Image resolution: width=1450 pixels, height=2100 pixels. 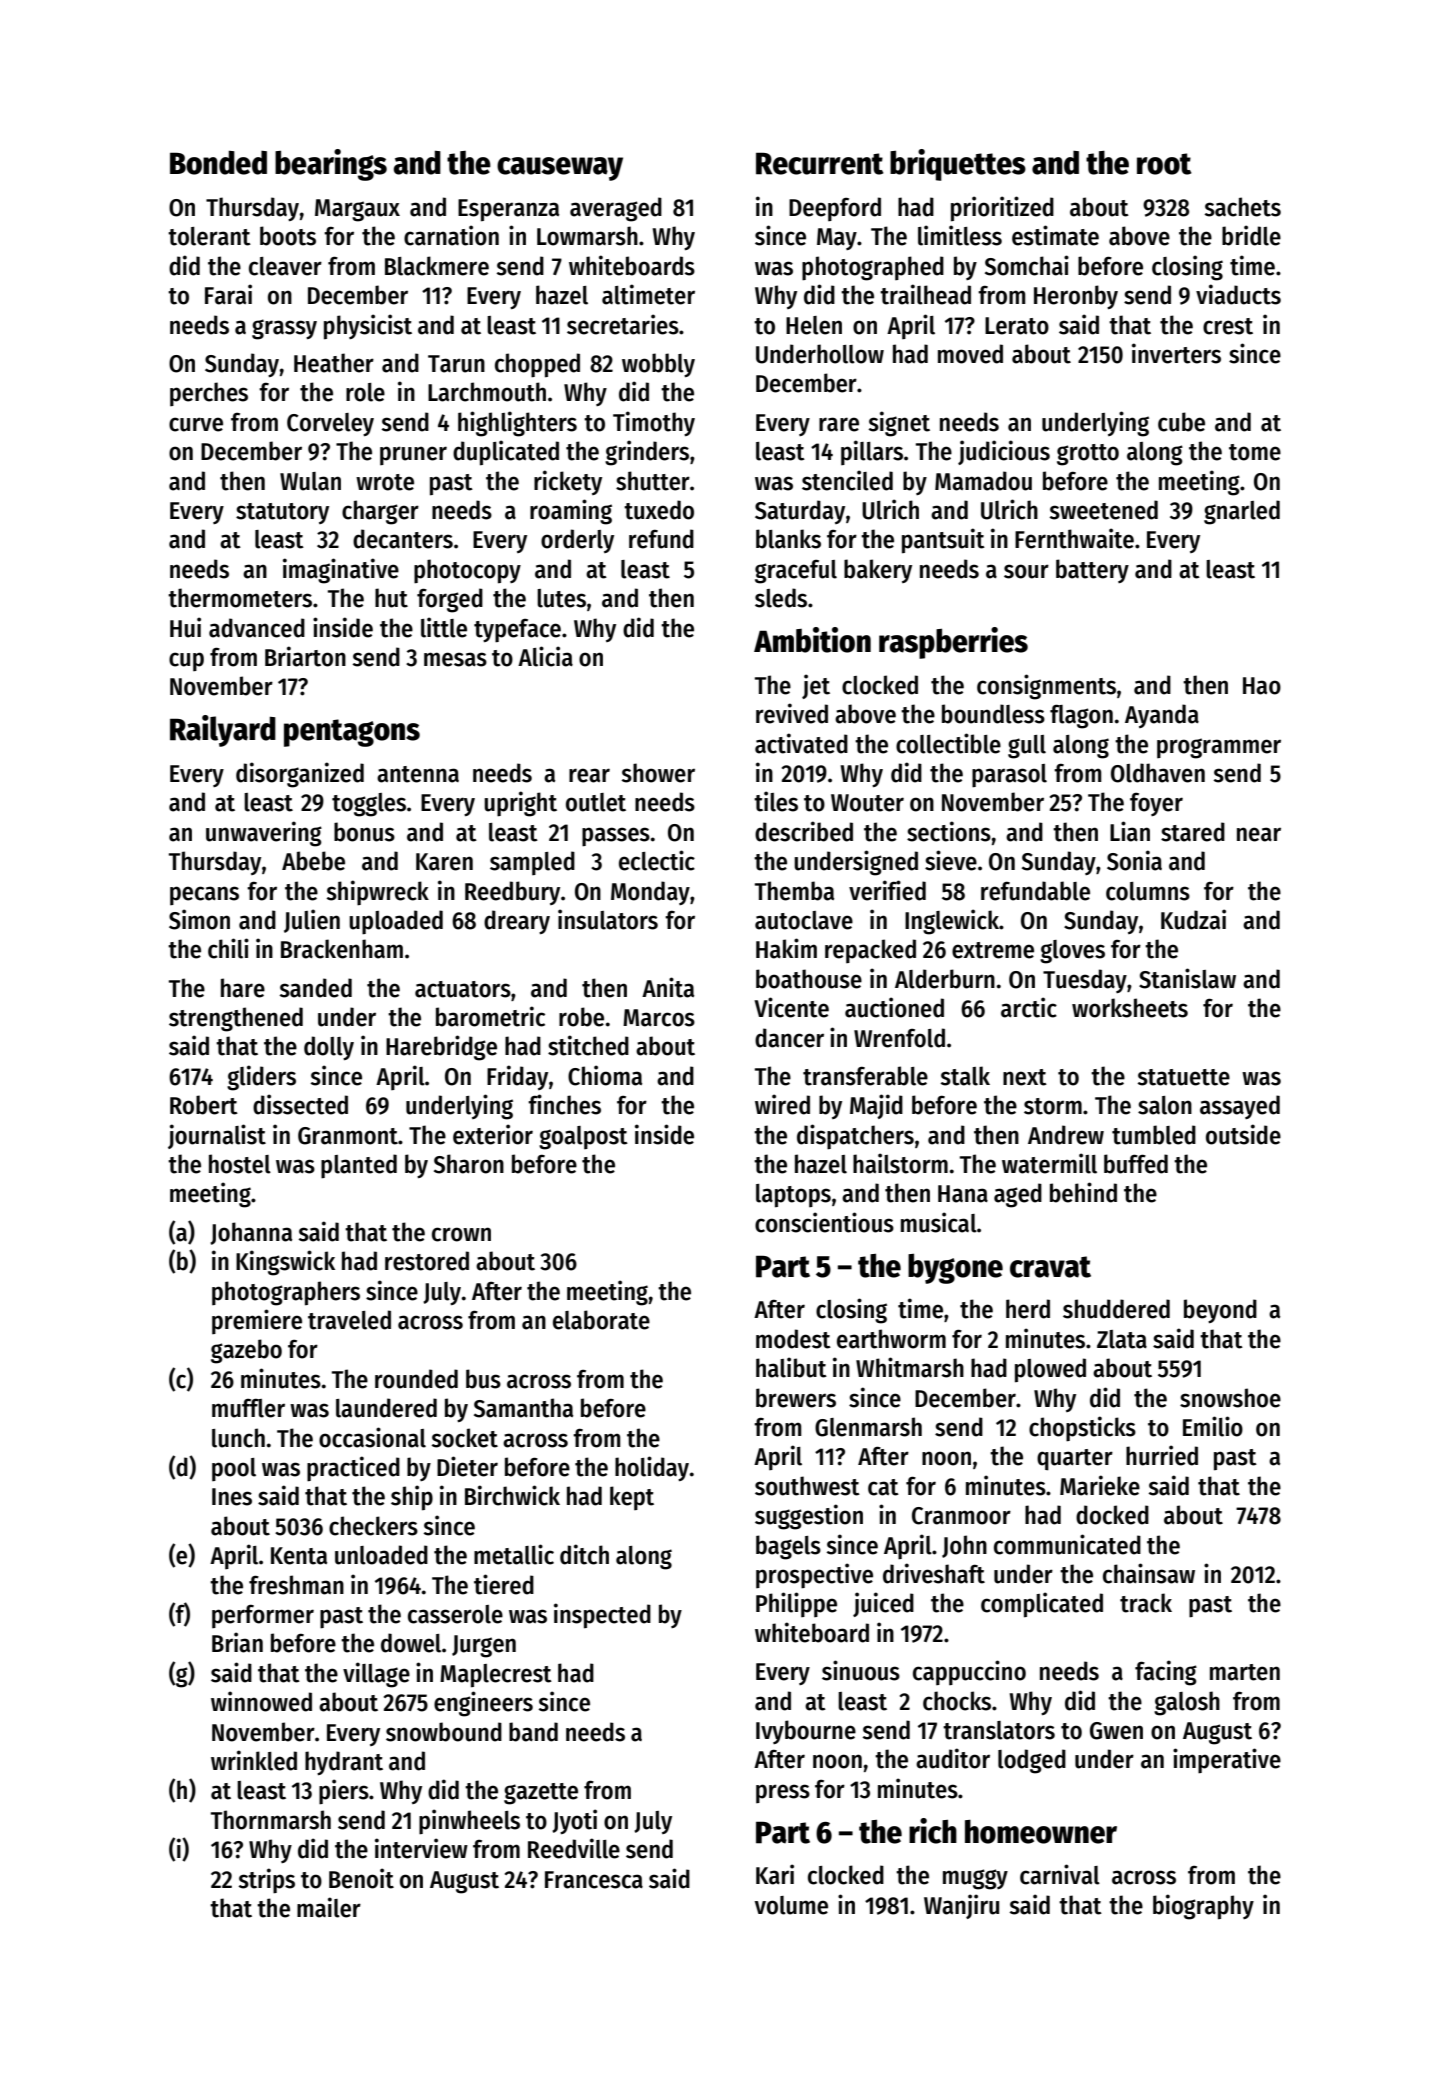 I want to click on grinders, so click(x=647, y=453).
